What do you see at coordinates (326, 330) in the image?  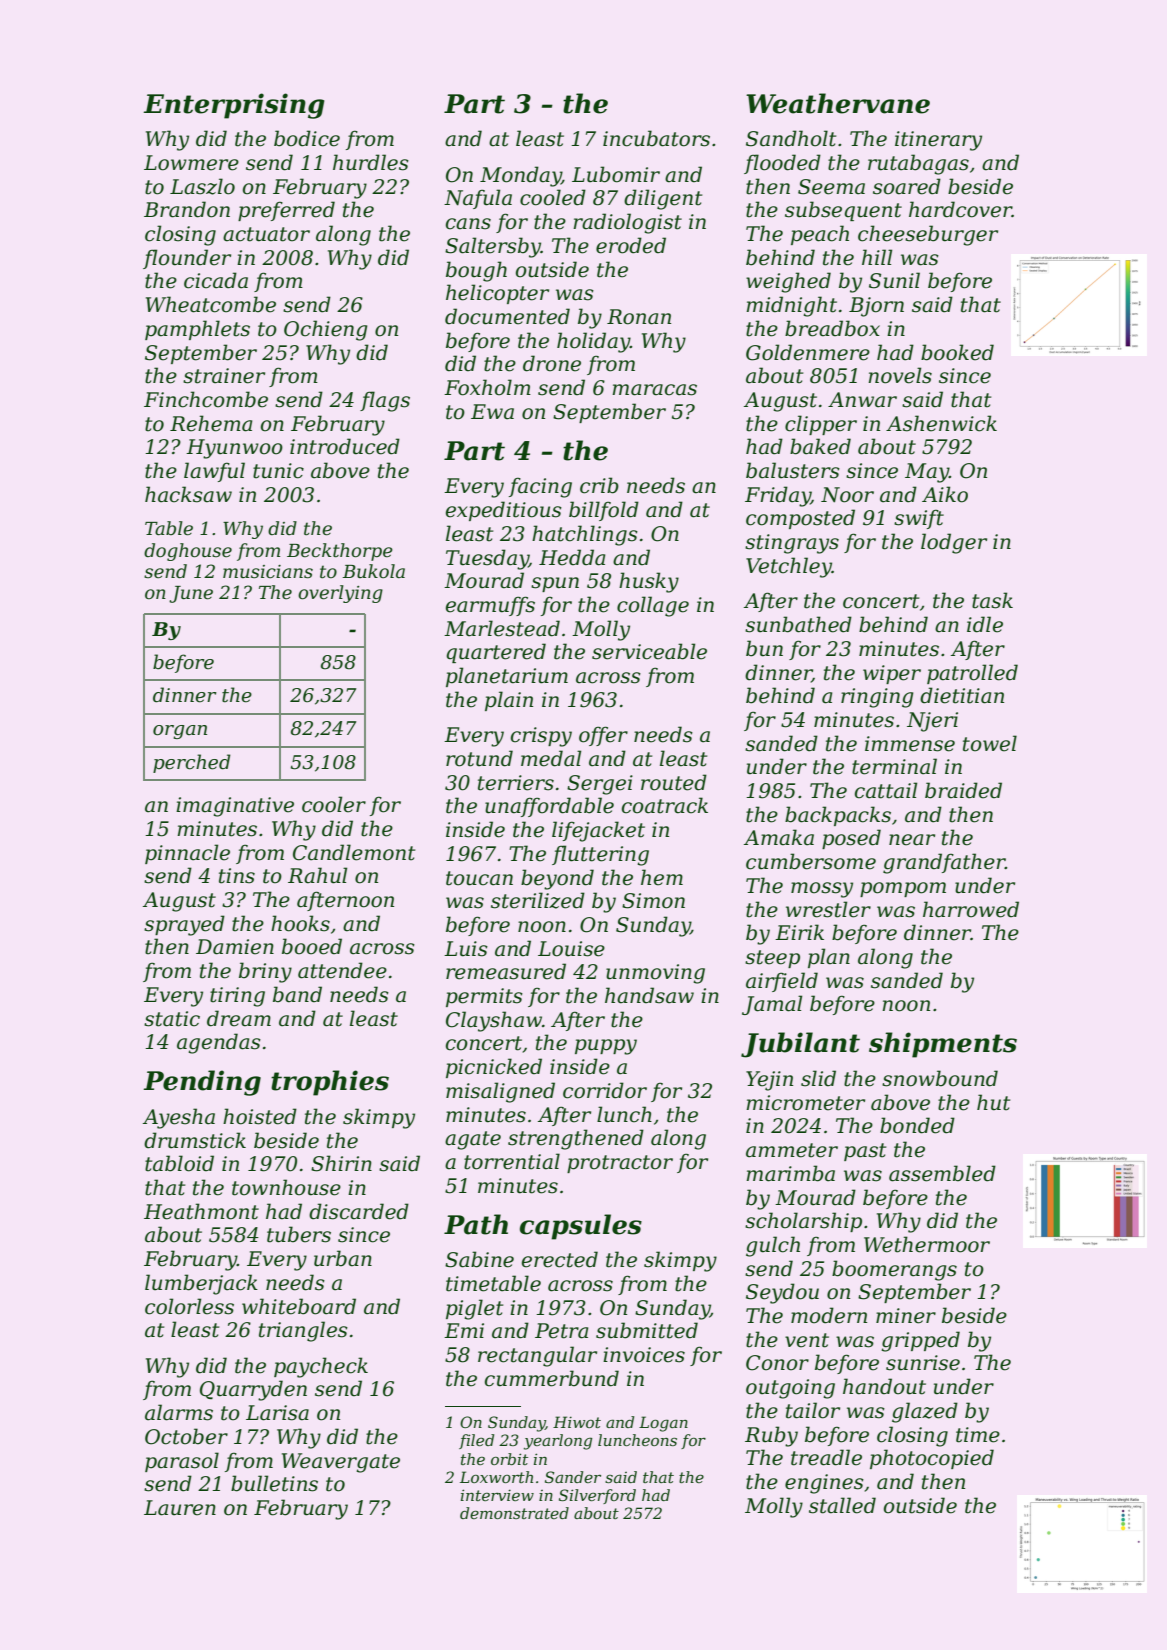 I see `Ochieng` at bounding box center [326, 330].
